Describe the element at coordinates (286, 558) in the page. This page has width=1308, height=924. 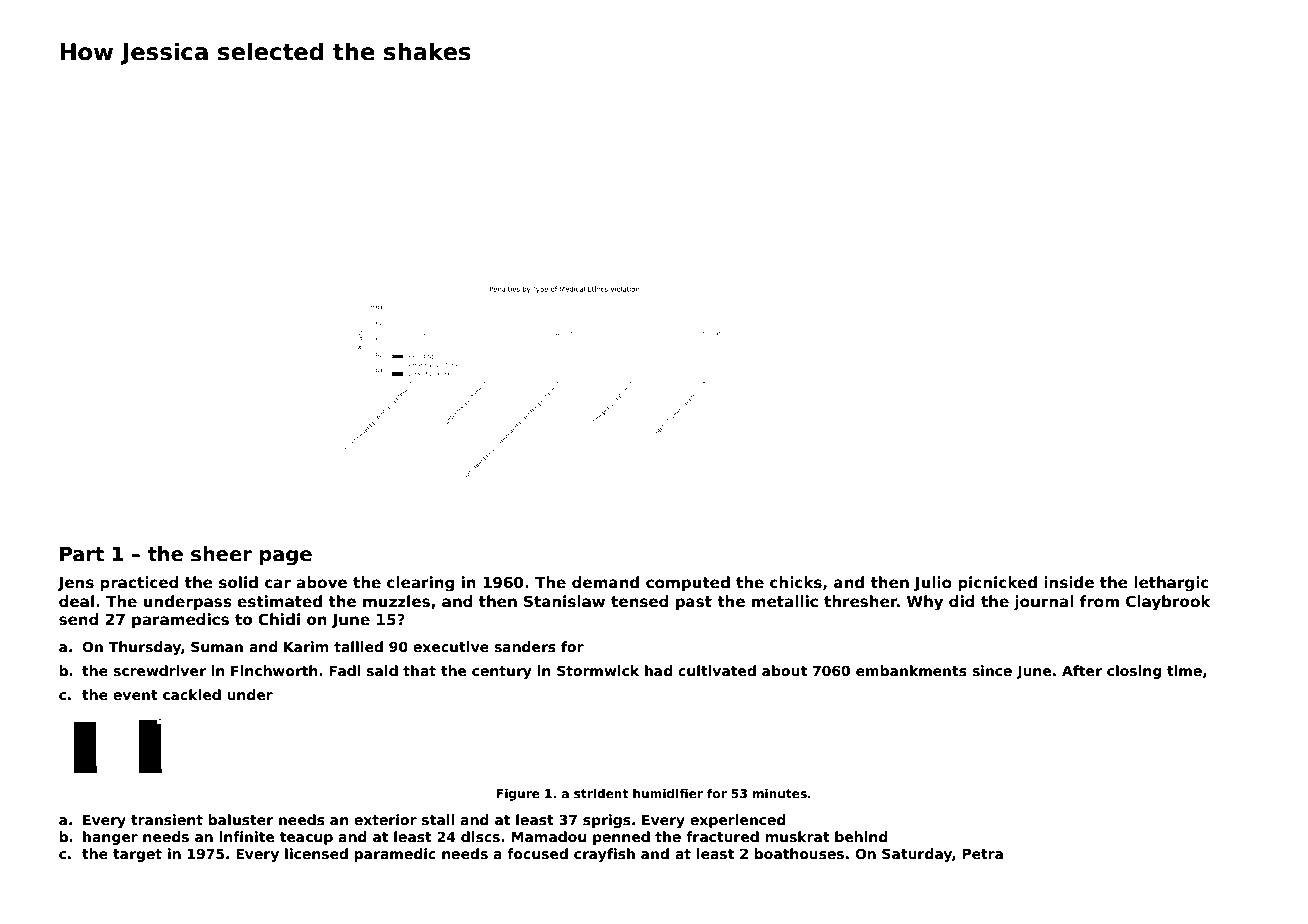
I see `page` at that location.
